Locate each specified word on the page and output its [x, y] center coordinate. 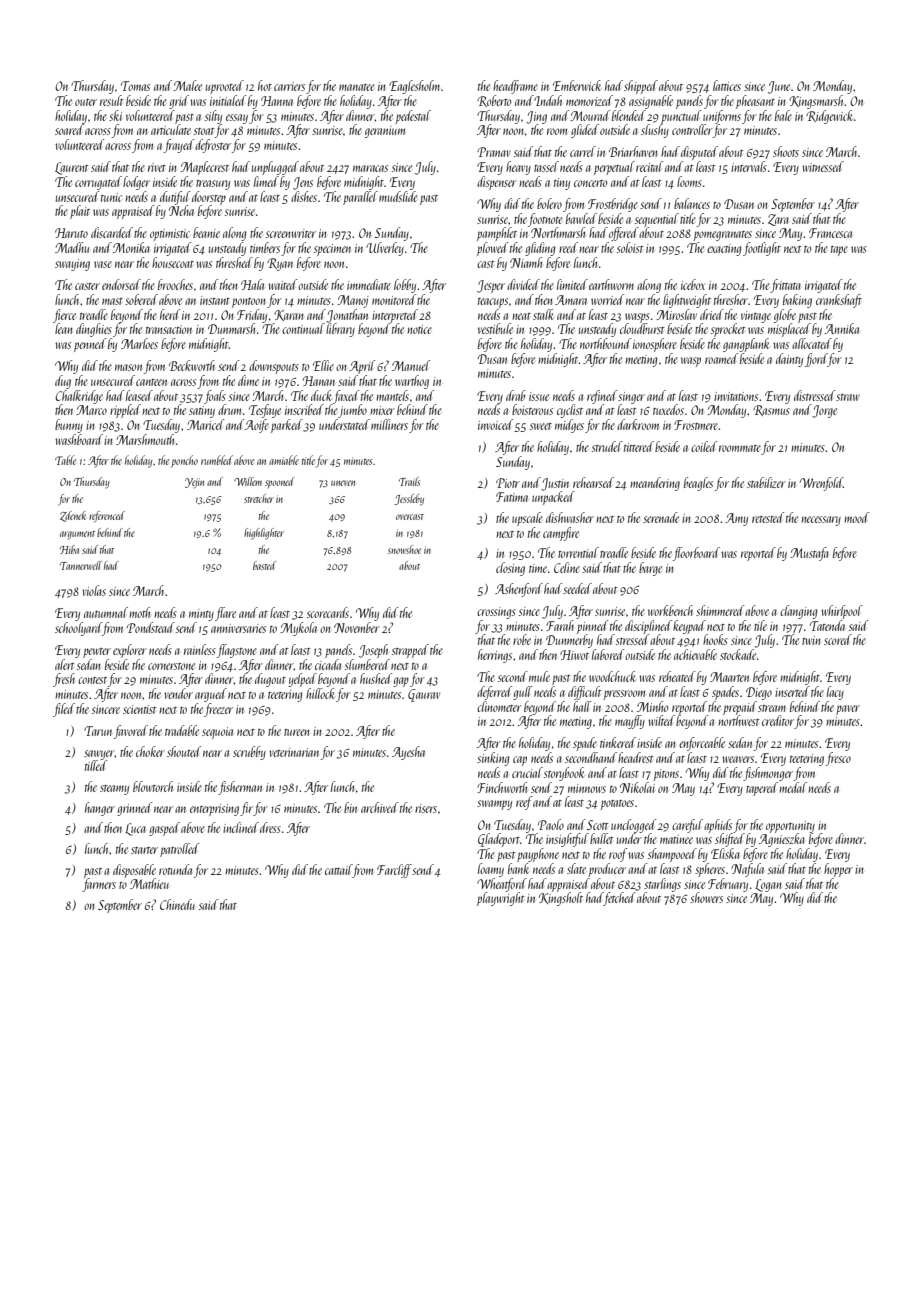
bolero [549, 203]
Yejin [194, 483]
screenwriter [291, 233]
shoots [786, 151]
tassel [546, 166]
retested [768, 517]
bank [518, 868]
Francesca [830, 233]
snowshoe [404, 549]
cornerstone [171, 666]
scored [838, 639]
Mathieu [149, 883]
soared [69, 129]
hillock [320, 693]
